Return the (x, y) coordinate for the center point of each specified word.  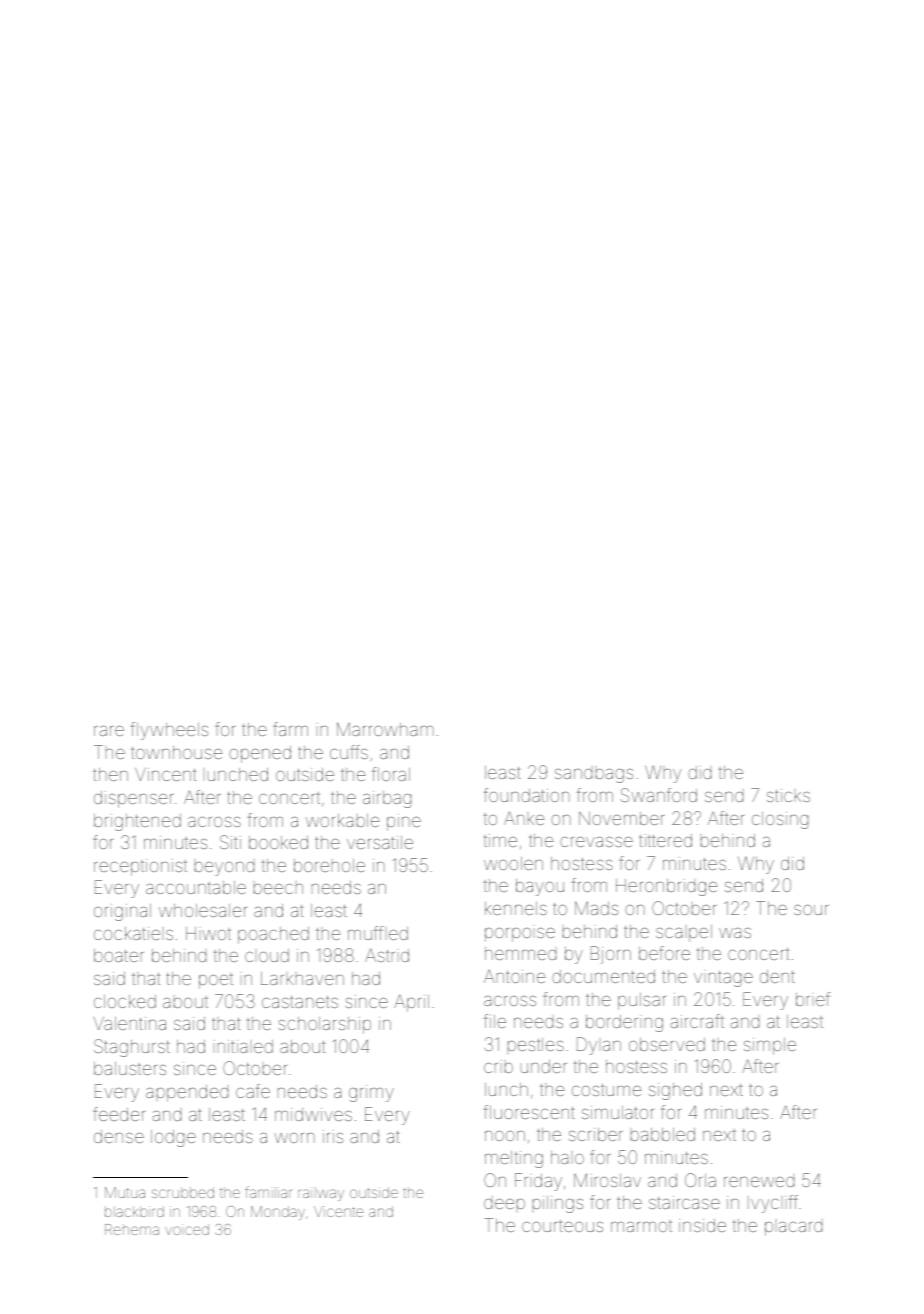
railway (321, 1194)
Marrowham (385, 729)
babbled (663, 1134)
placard (793, 1228)
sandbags (594, 775)
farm (290, 729)
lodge (173, 1138)
